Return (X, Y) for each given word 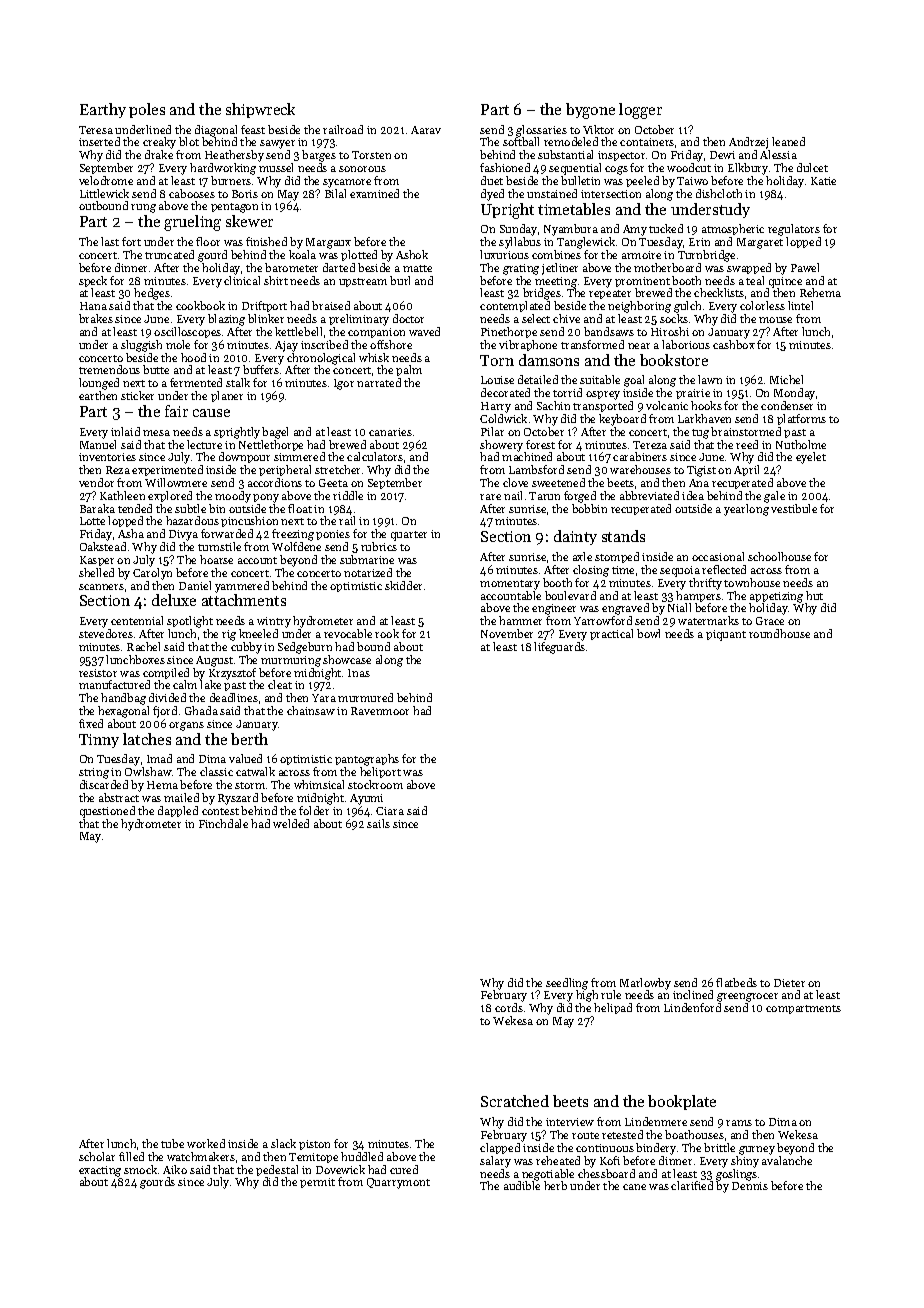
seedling (567, 984)
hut (814, 595)
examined (374, 193)
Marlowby (645, 984)
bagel (275, 433)
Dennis (750, 1186)
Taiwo (692, 181)
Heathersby (234, 156)
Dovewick (340, 1169)
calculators (375, 456)
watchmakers (201, 1156)
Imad (159, 758)
